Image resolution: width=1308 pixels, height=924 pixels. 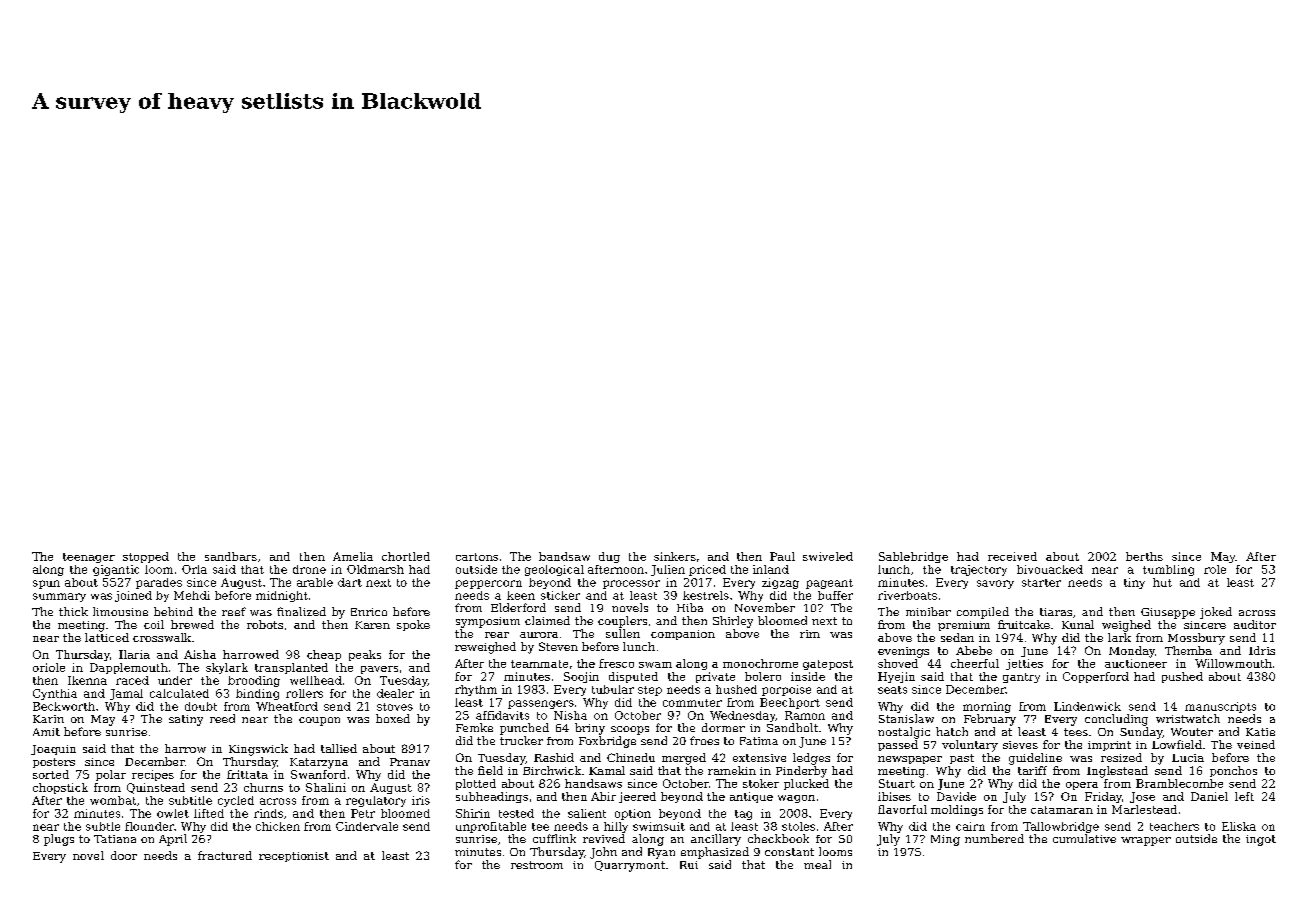 I want to click on role, so click(x=1215, y=569).
